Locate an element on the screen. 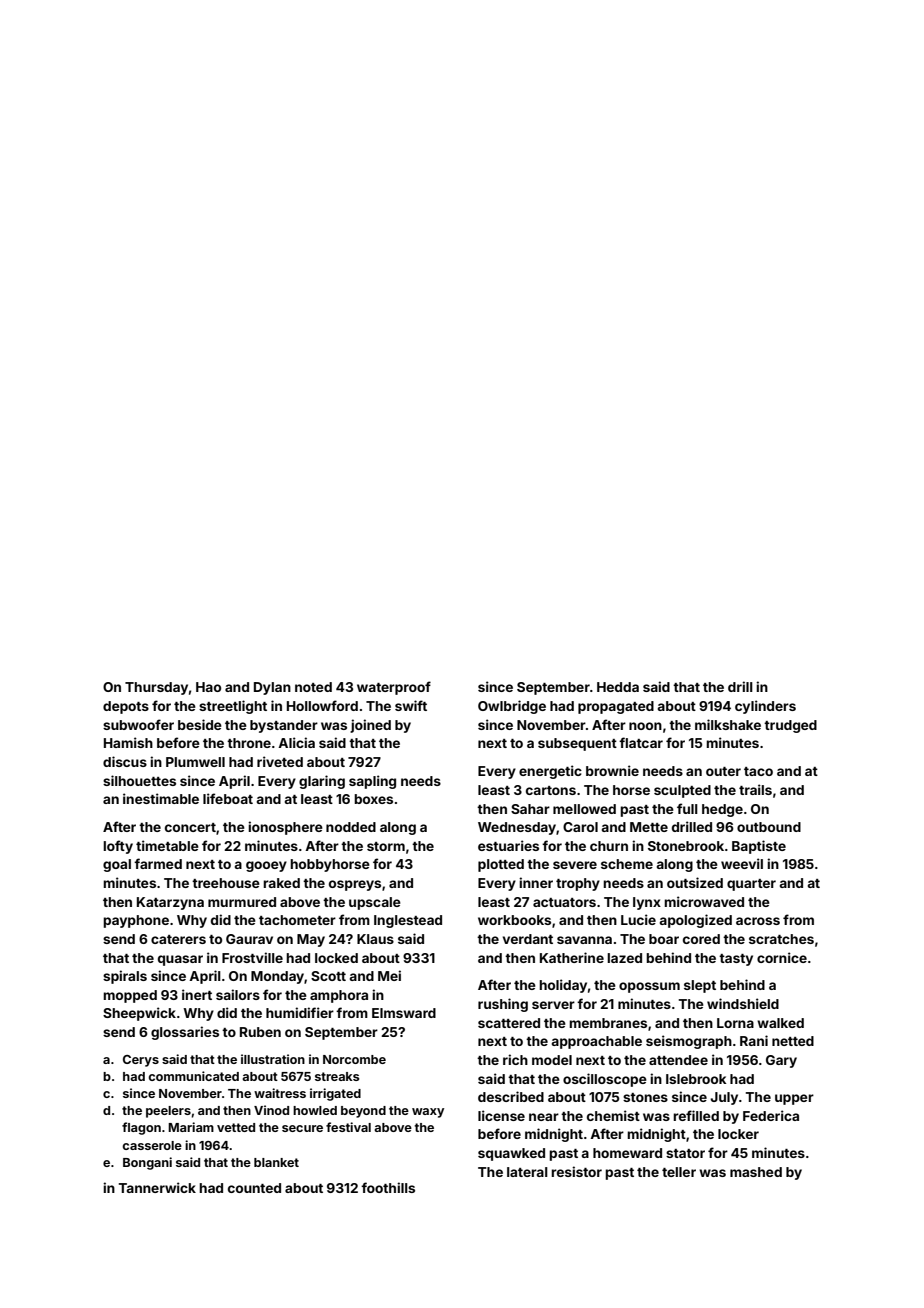 This screenshot has width=924, height=1308. lifeboat is located at coordinates (228, 798).
